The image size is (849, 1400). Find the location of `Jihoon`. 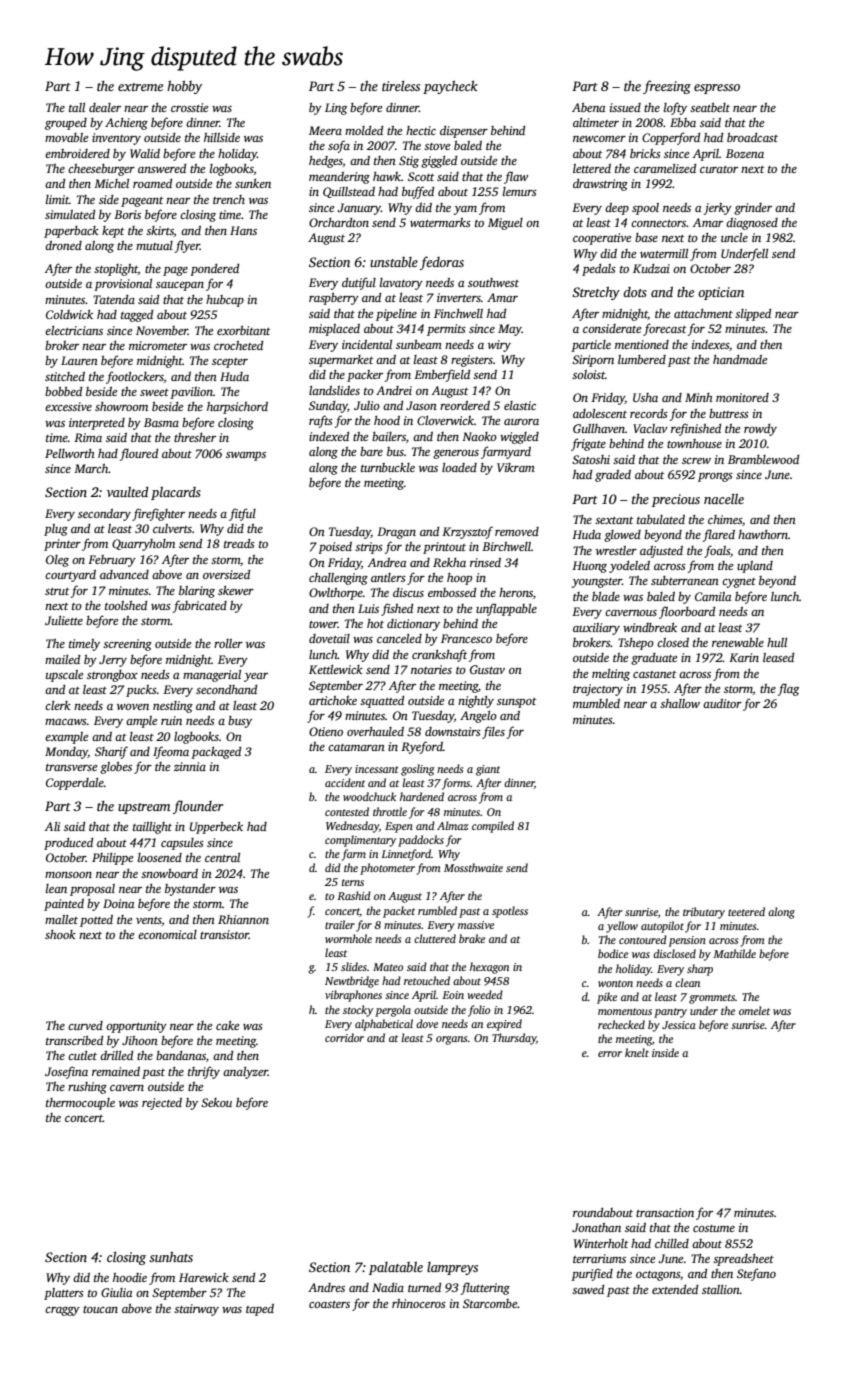

Jihoon is located at coordinates (140, 1040).
